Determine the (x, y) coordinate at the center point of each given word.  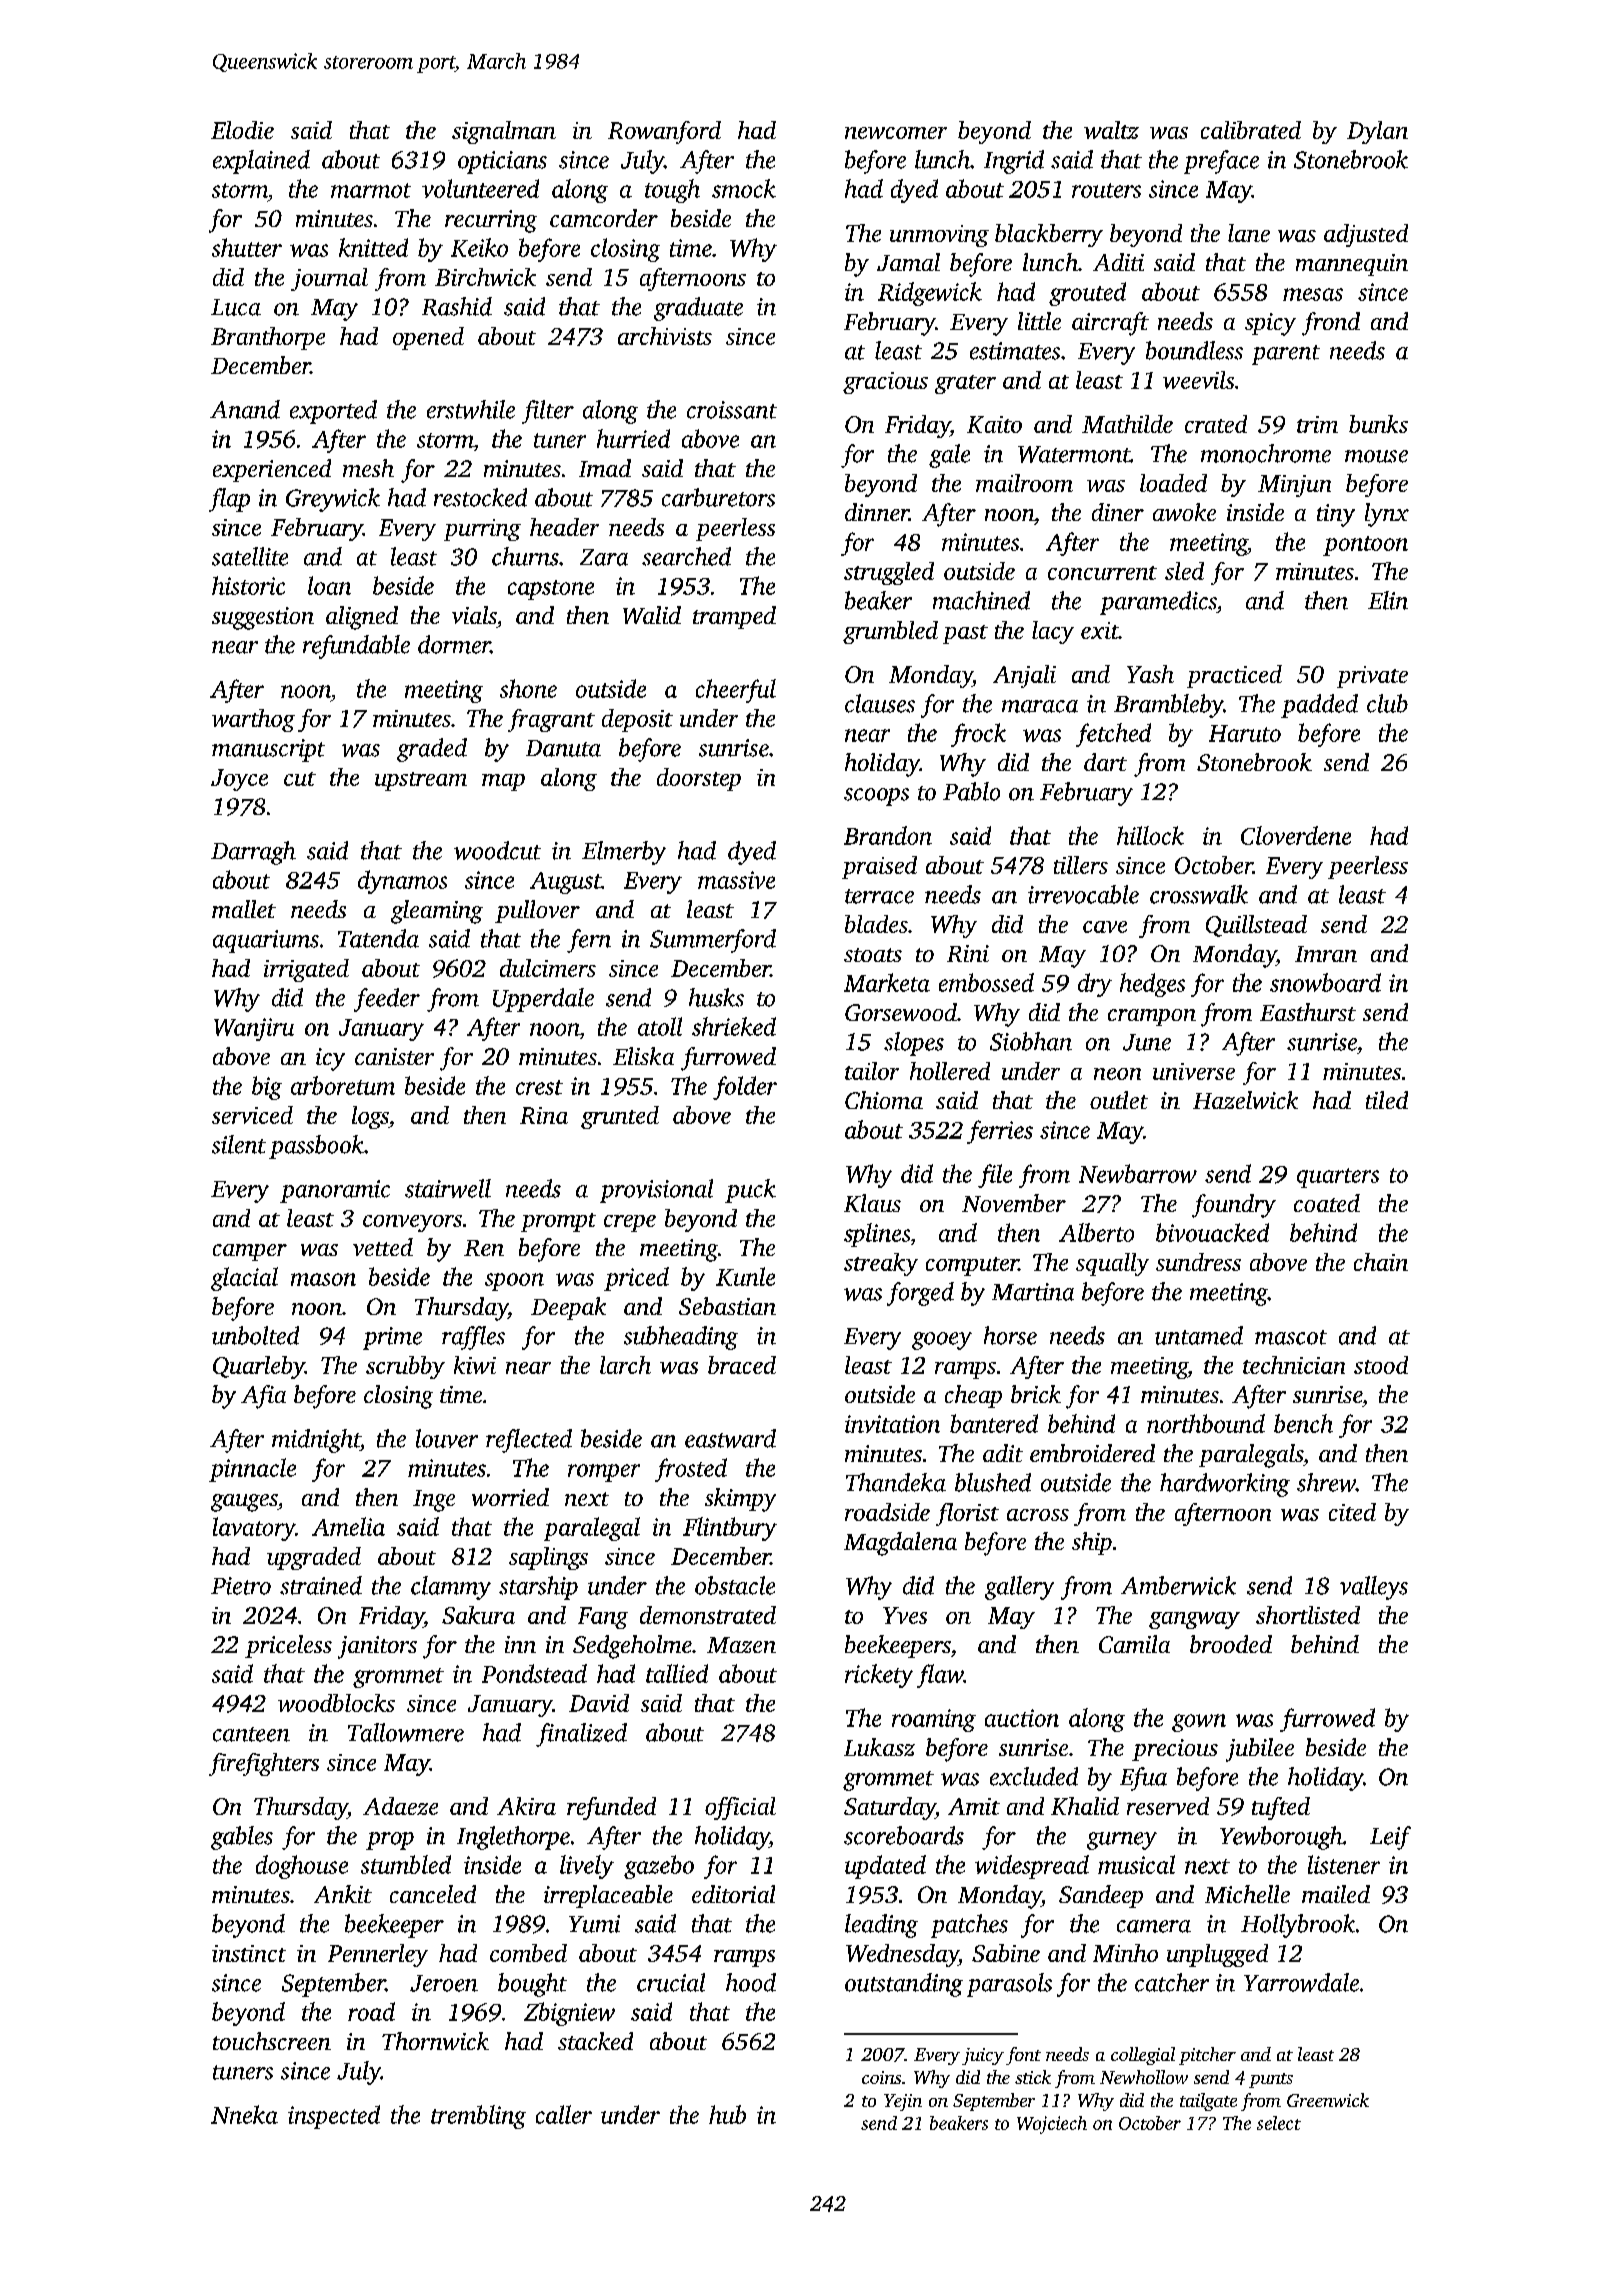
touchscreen (272, 2041)
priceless (288, 1646)
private (1372, 677)
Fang (603, 1618)
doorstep (699, 779)
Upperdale (543, 1000)
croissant (732, 410)
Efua (1143, 1779)
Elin (1388, 600)
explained (261, 162)
